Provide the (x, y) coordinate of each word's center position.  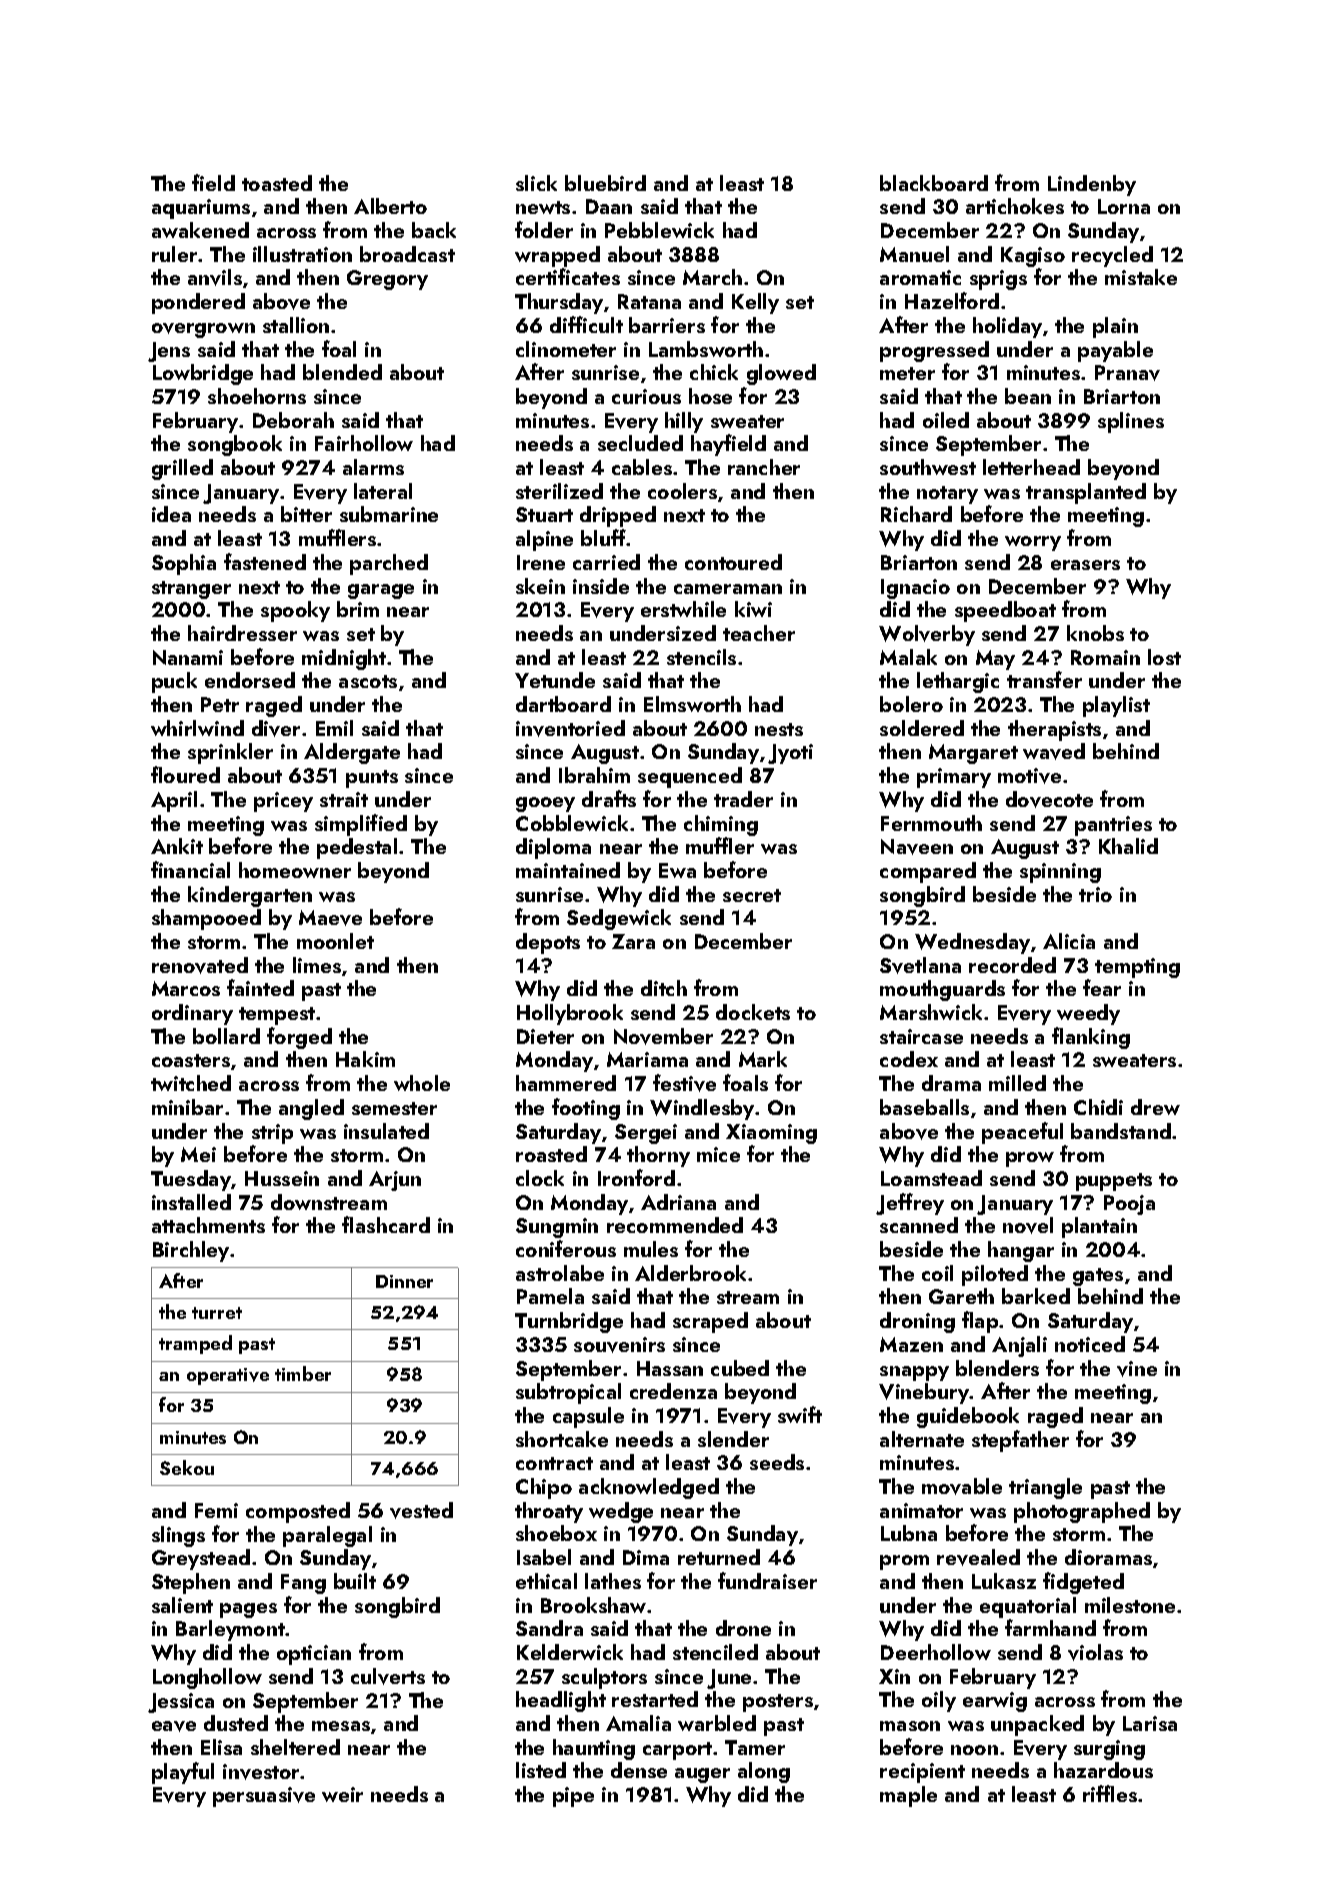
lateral (383, 491)
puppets (1114, 1182)
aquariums (201, 209)
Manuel (914, 254)
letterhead (1031, 467)
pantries (1113, 826)
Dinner (404, 1281)
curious (646, 396)
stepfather (1020, 1441)
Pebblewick (659, 230)
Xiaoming (771, 1134)
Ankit (177, 846)
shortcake (562, 1439)
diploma (553, 848)
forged (299, 1038)
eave (174, 1726)
